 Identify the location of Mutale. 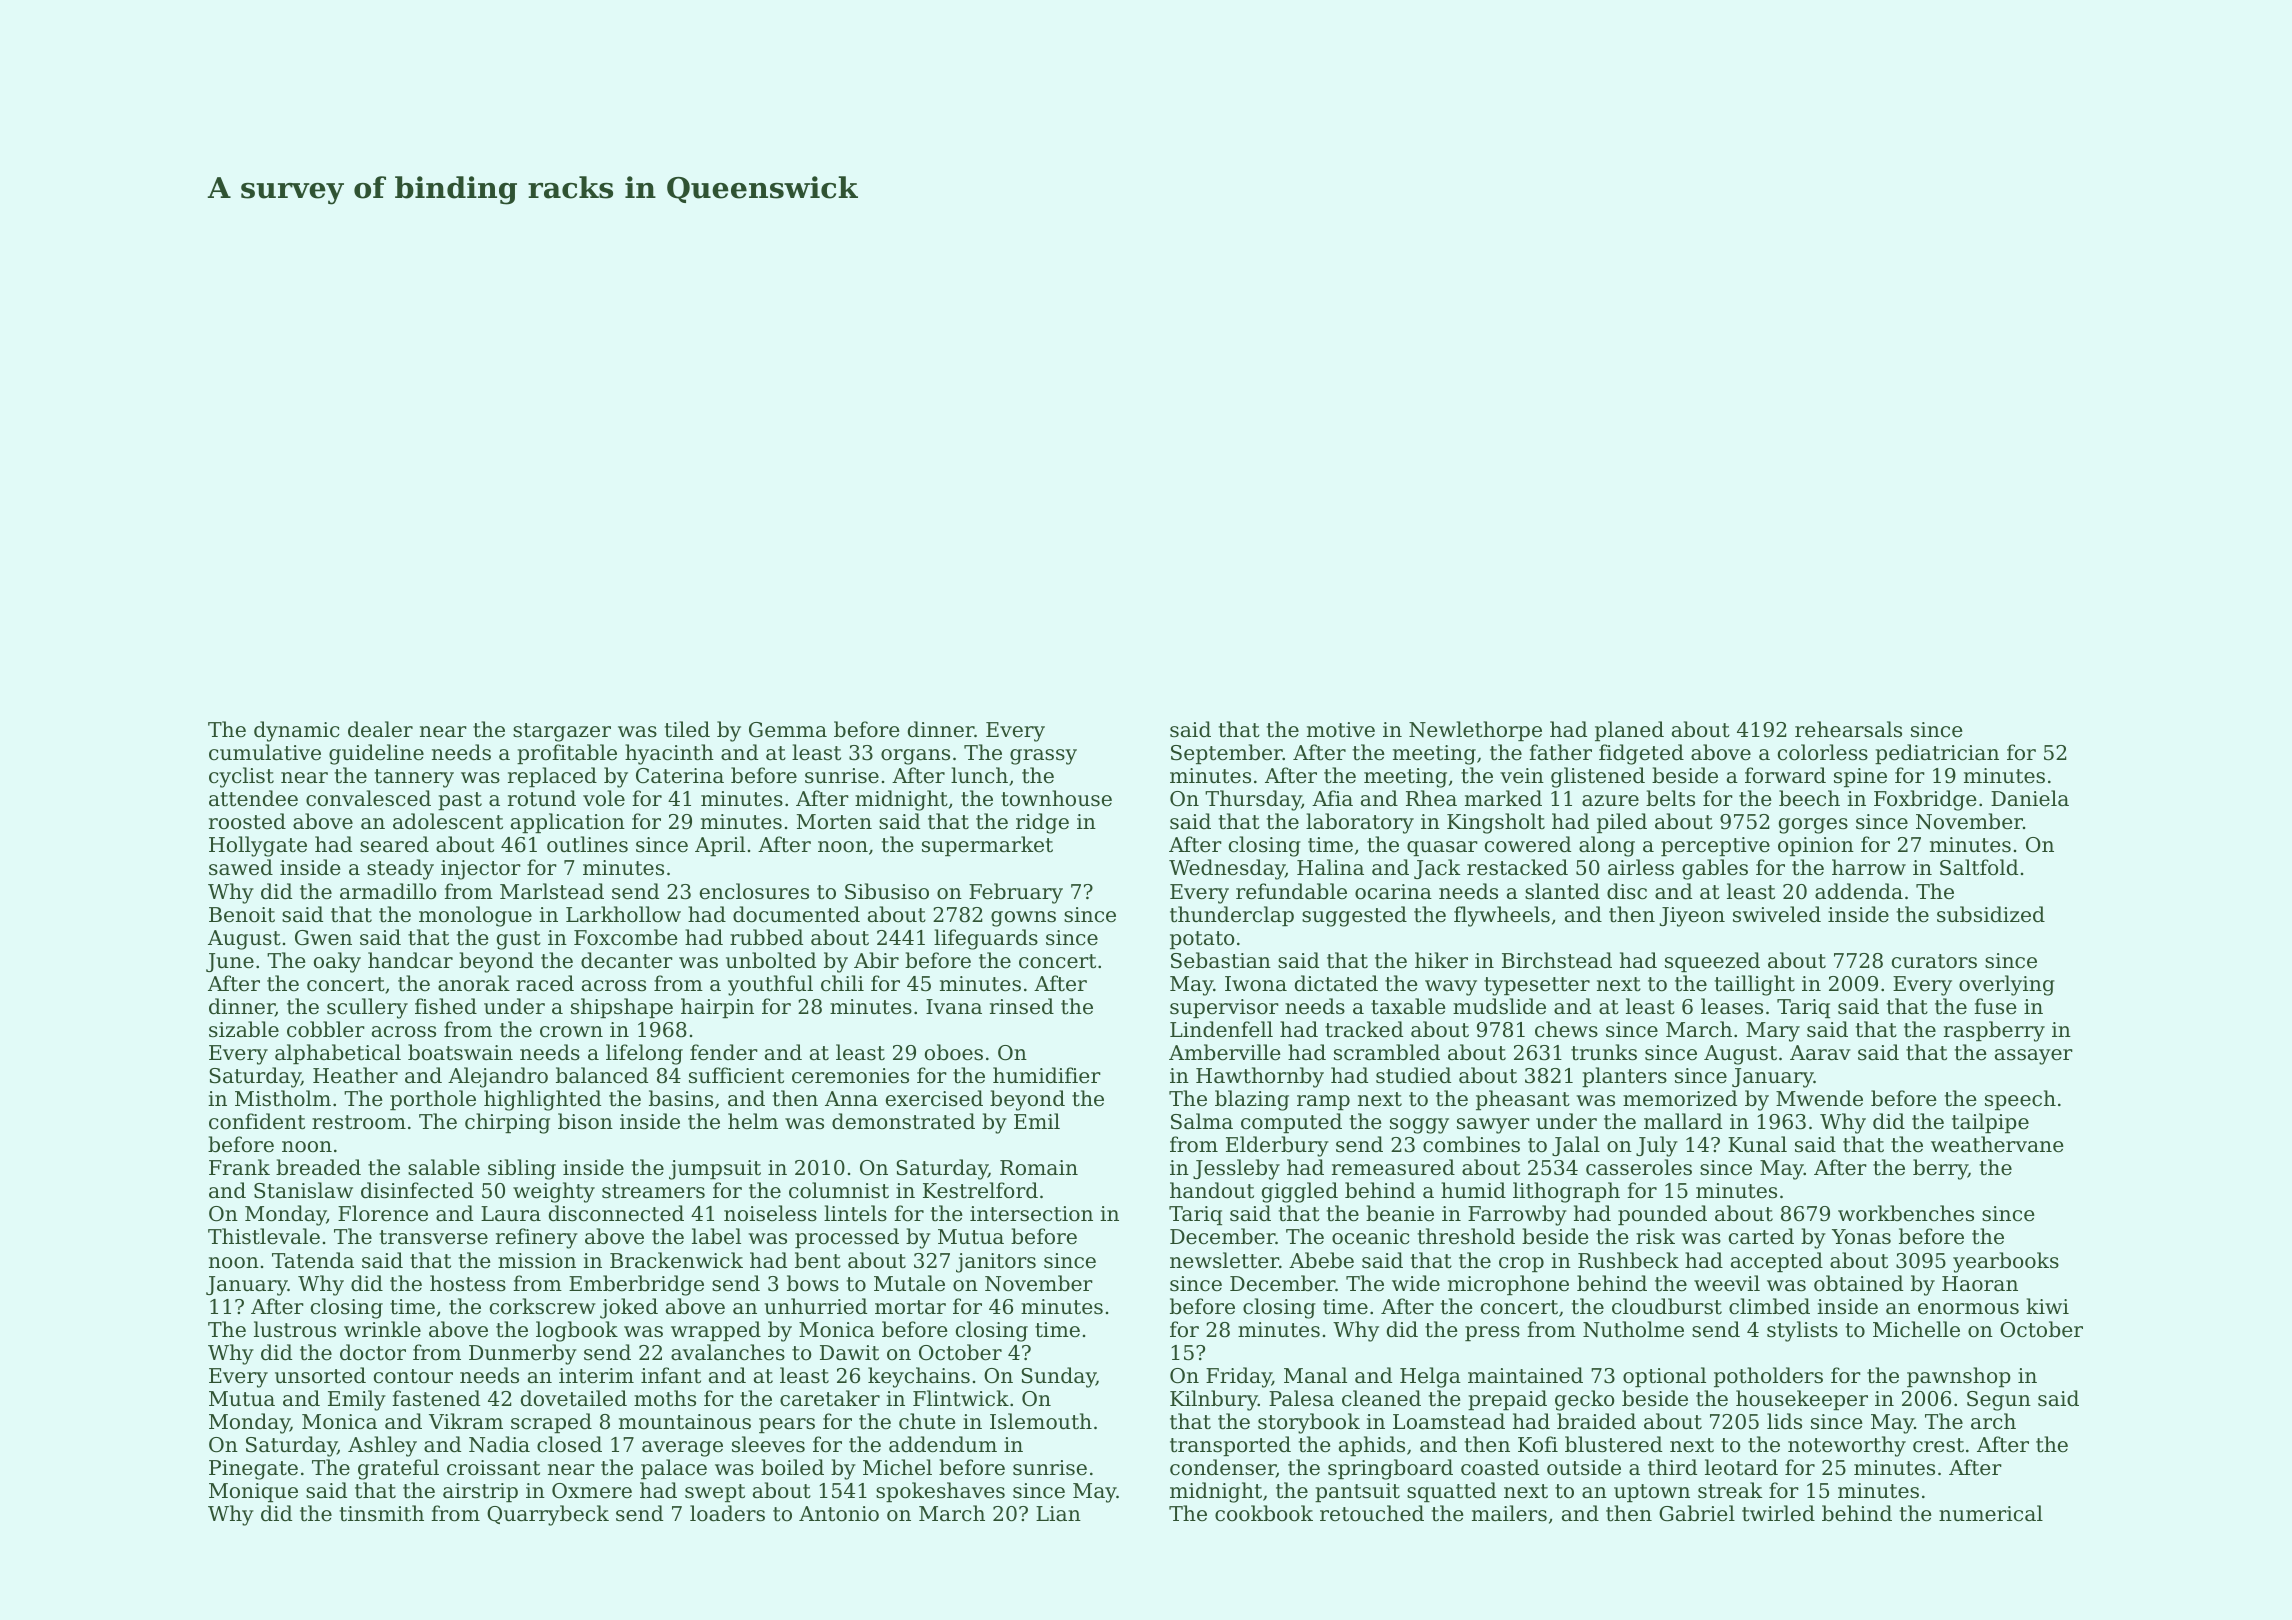
(909, 1283).
